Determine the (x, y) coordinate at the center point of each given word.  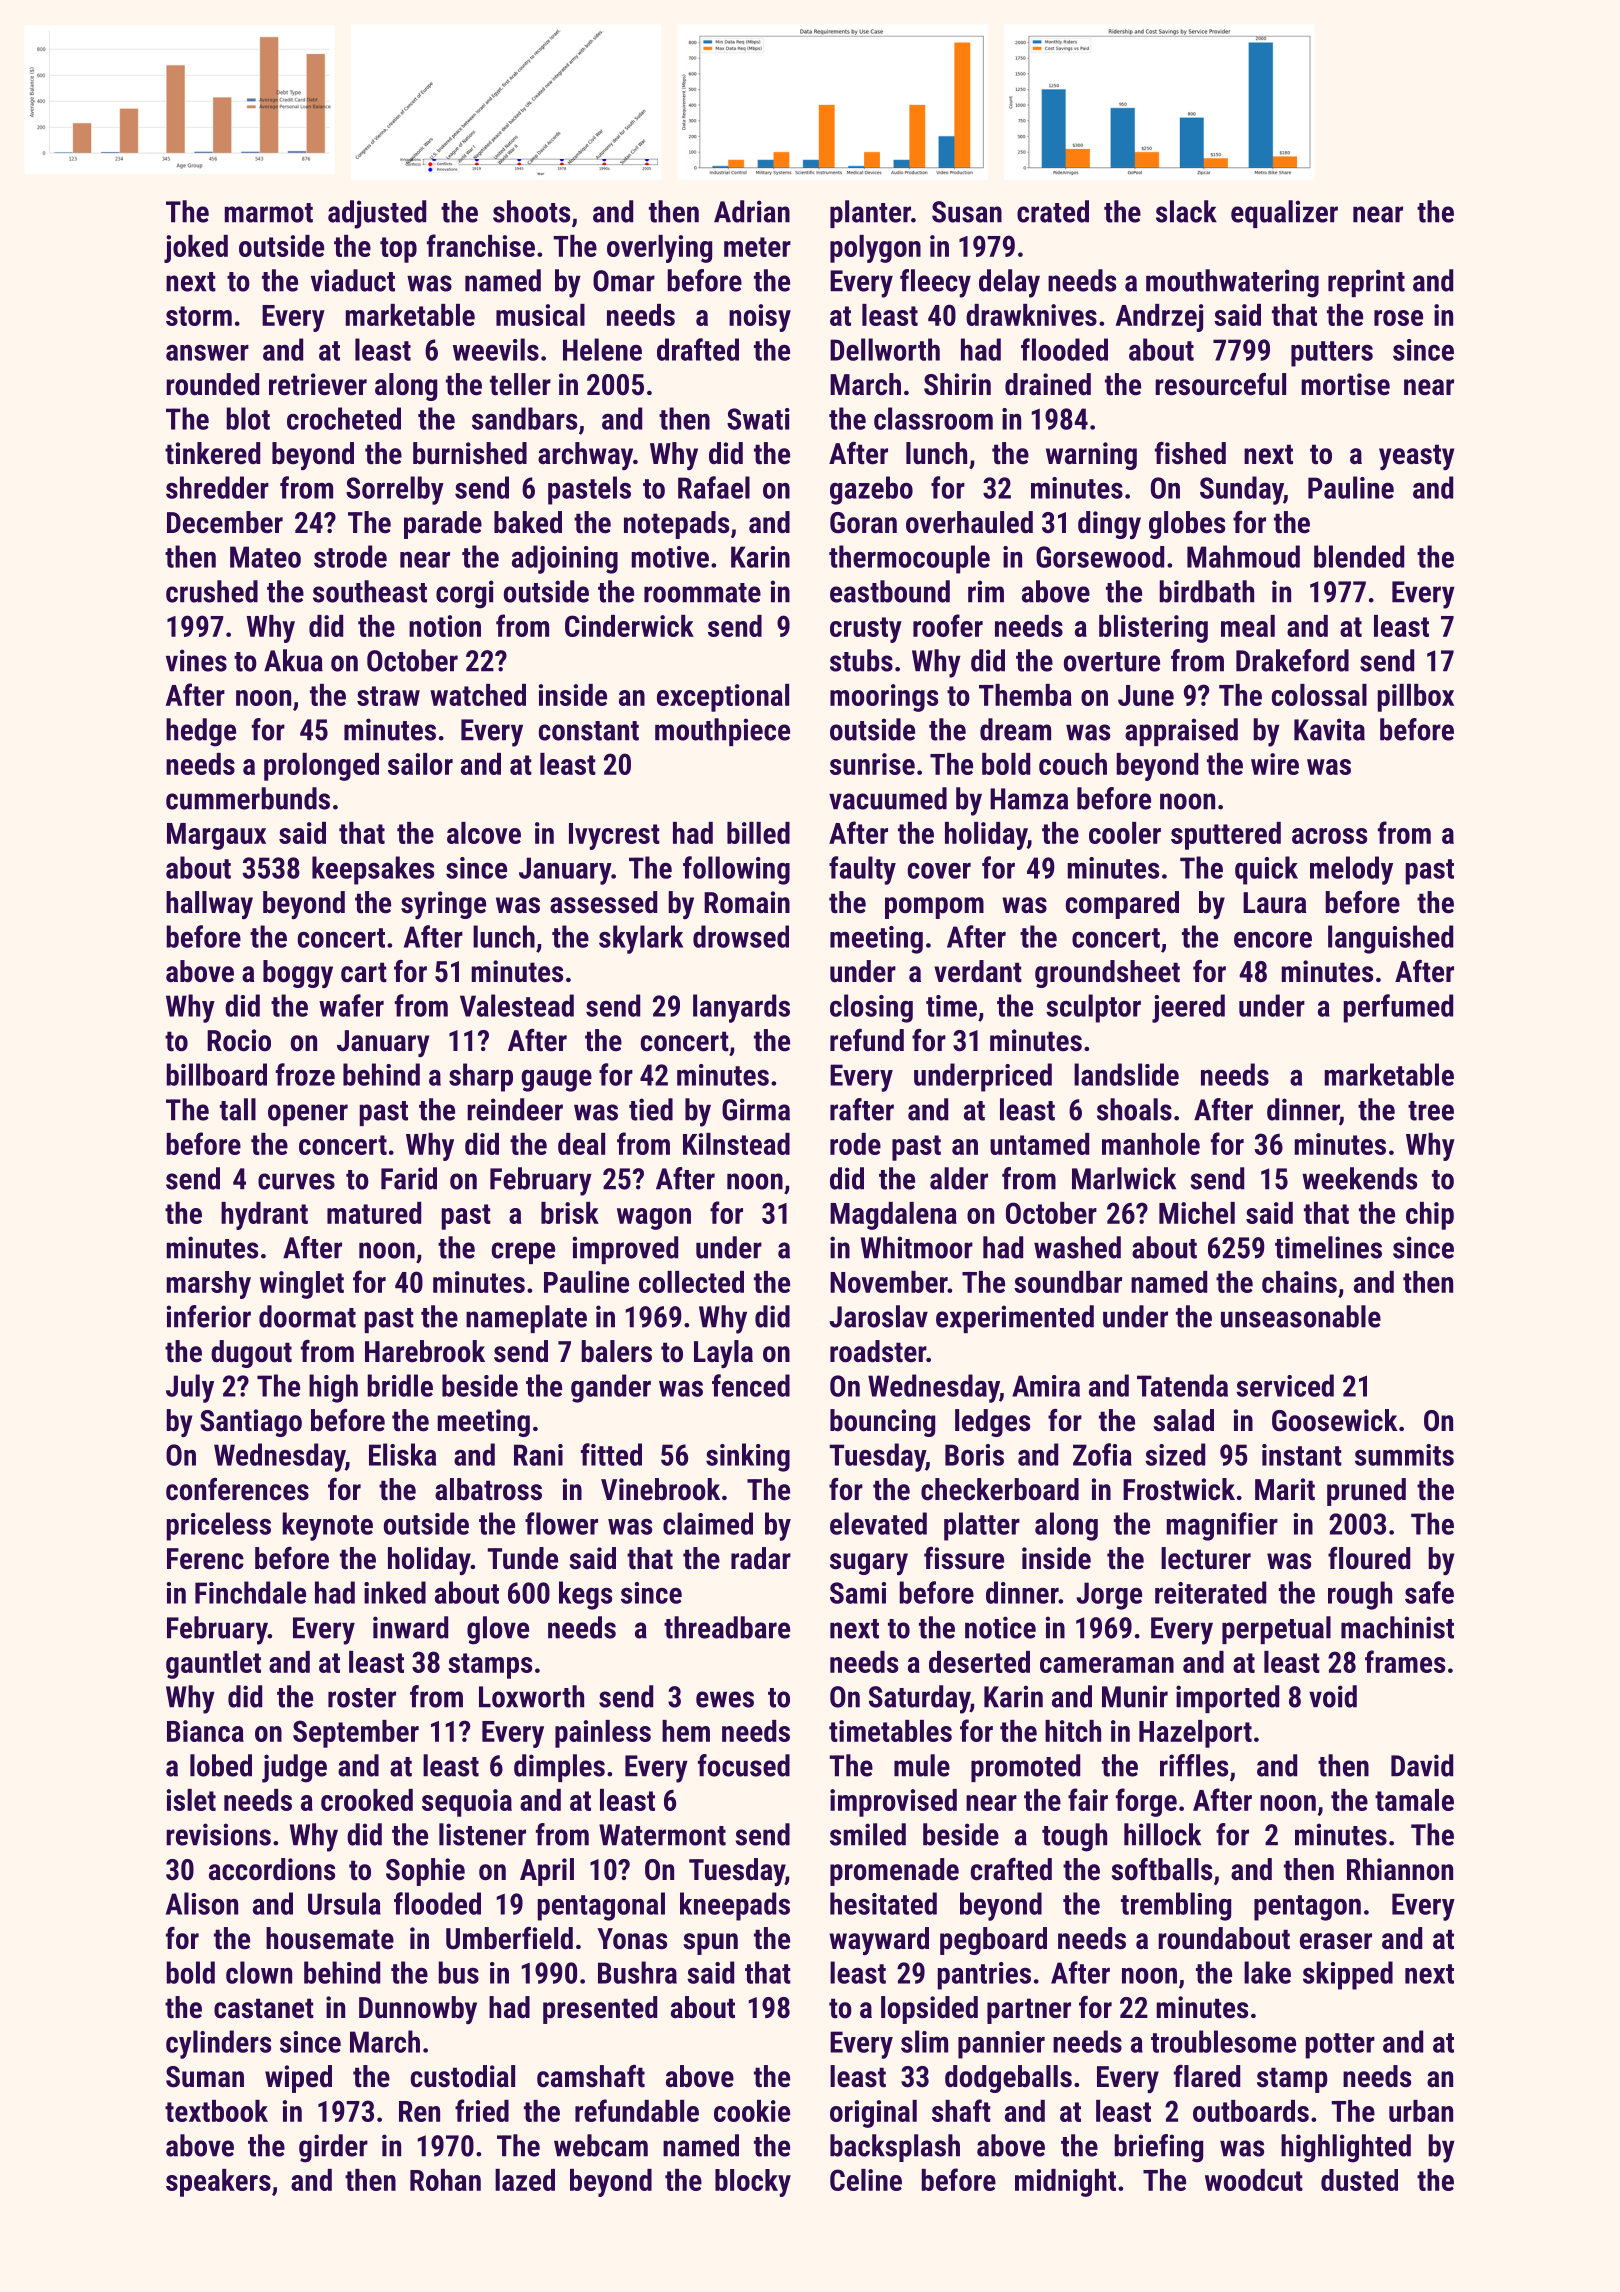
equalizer (1284, 214)
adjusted (377, 214)
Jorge (1109, 1596)
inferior (209, 1316)
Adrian (752, 211)
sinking (748, 1457)
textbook (216, 2111)
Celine (866, 2180)
